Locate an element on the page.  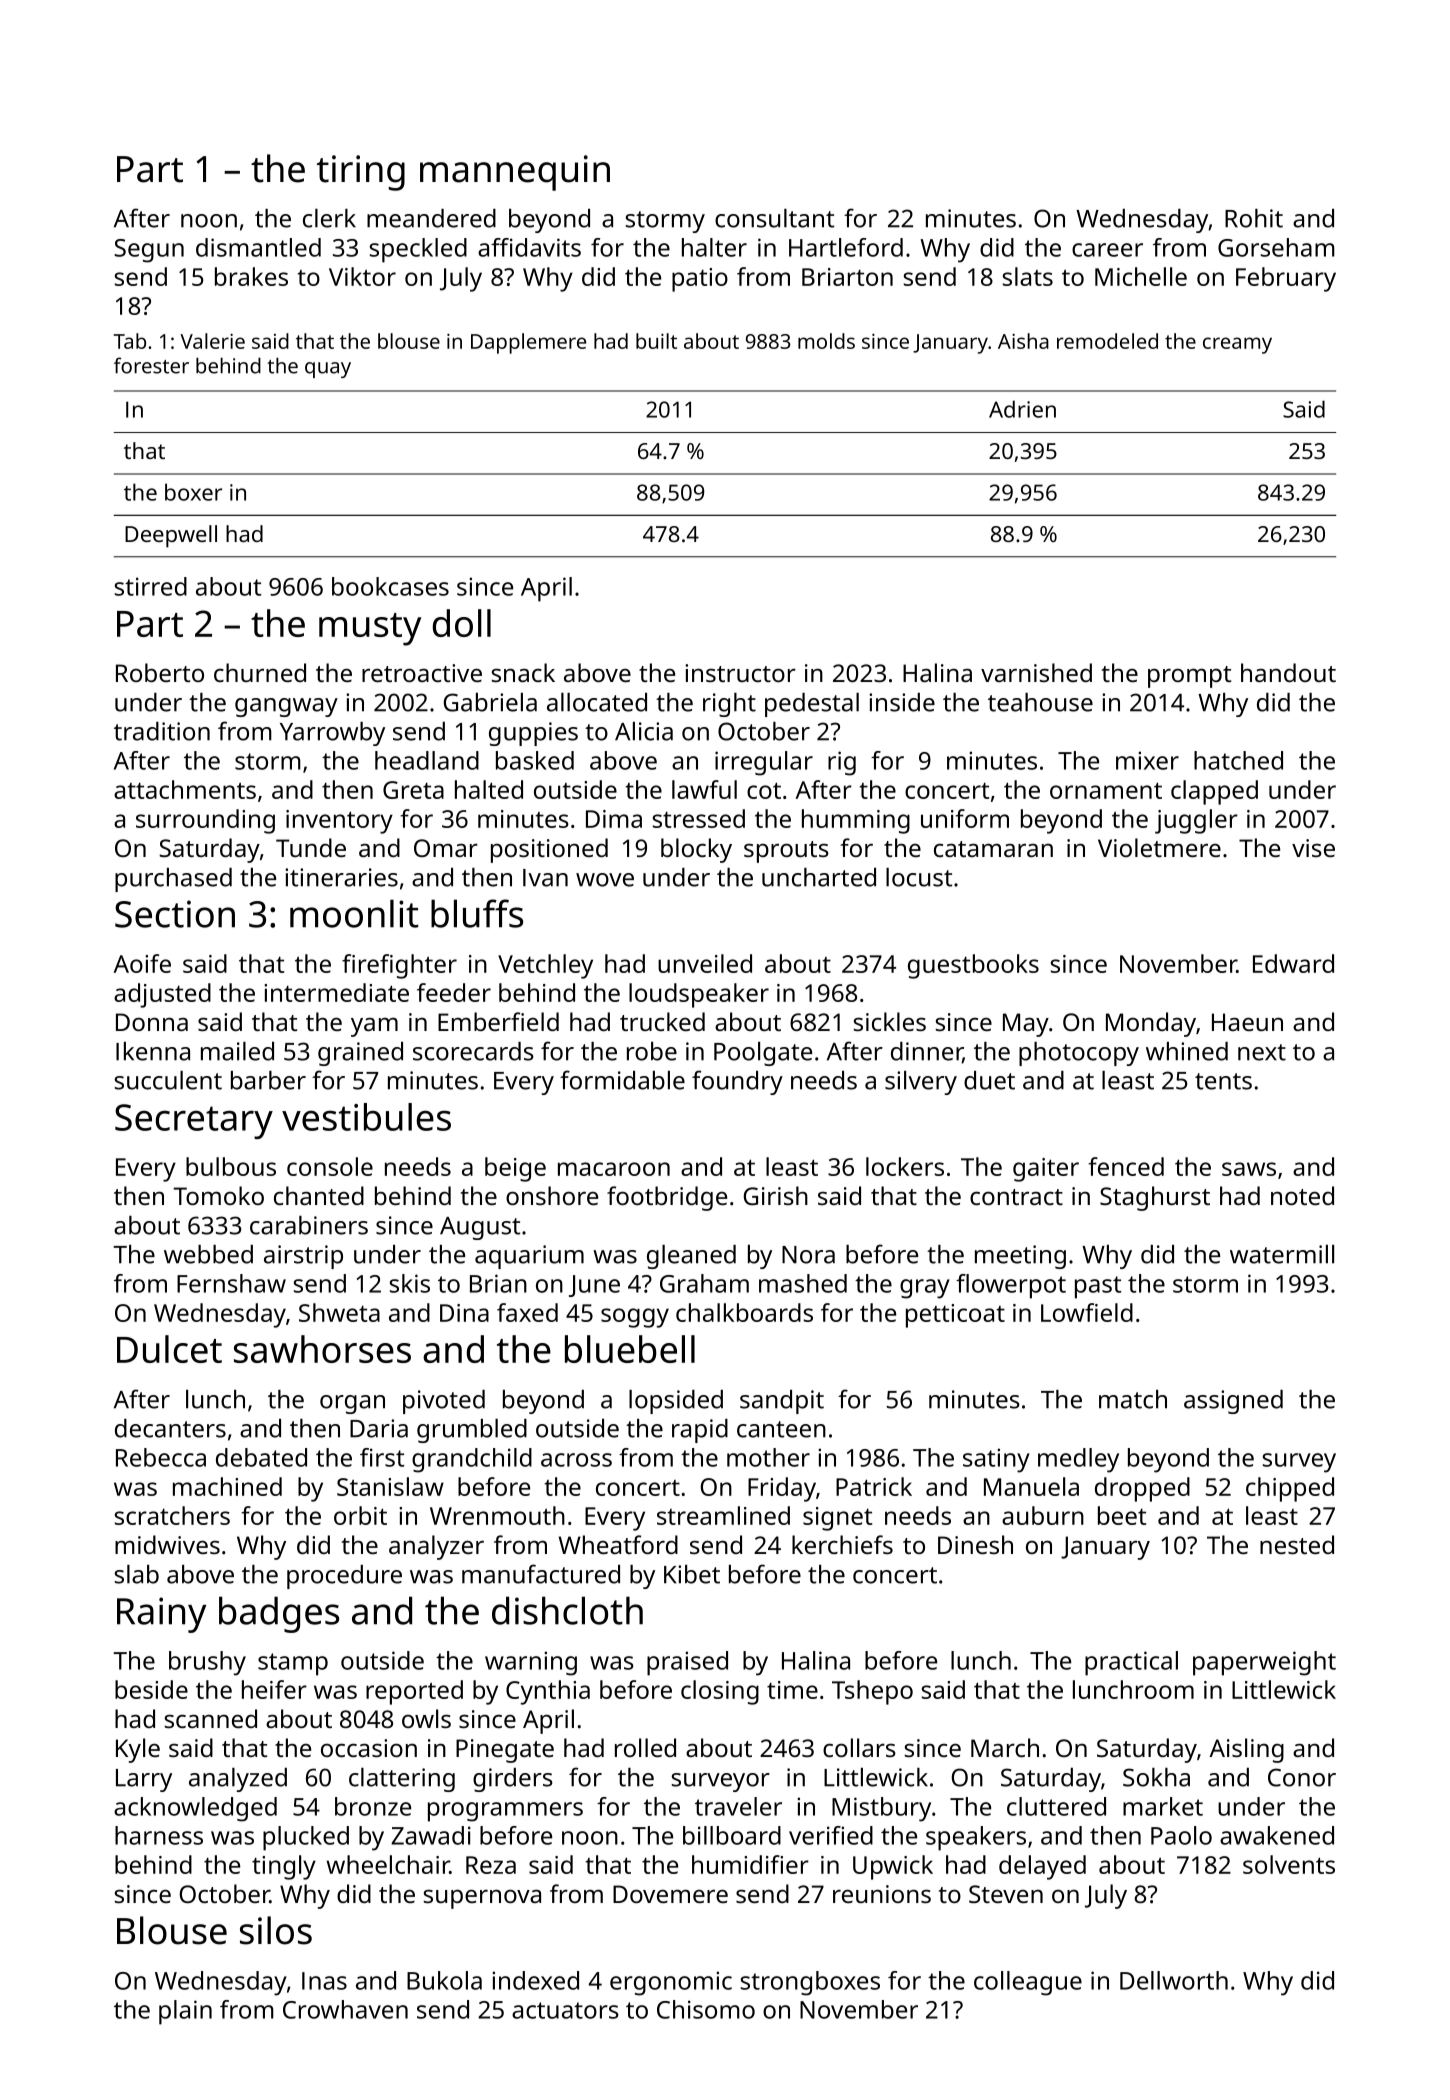
consultant is located at coordinates (774, 218).
